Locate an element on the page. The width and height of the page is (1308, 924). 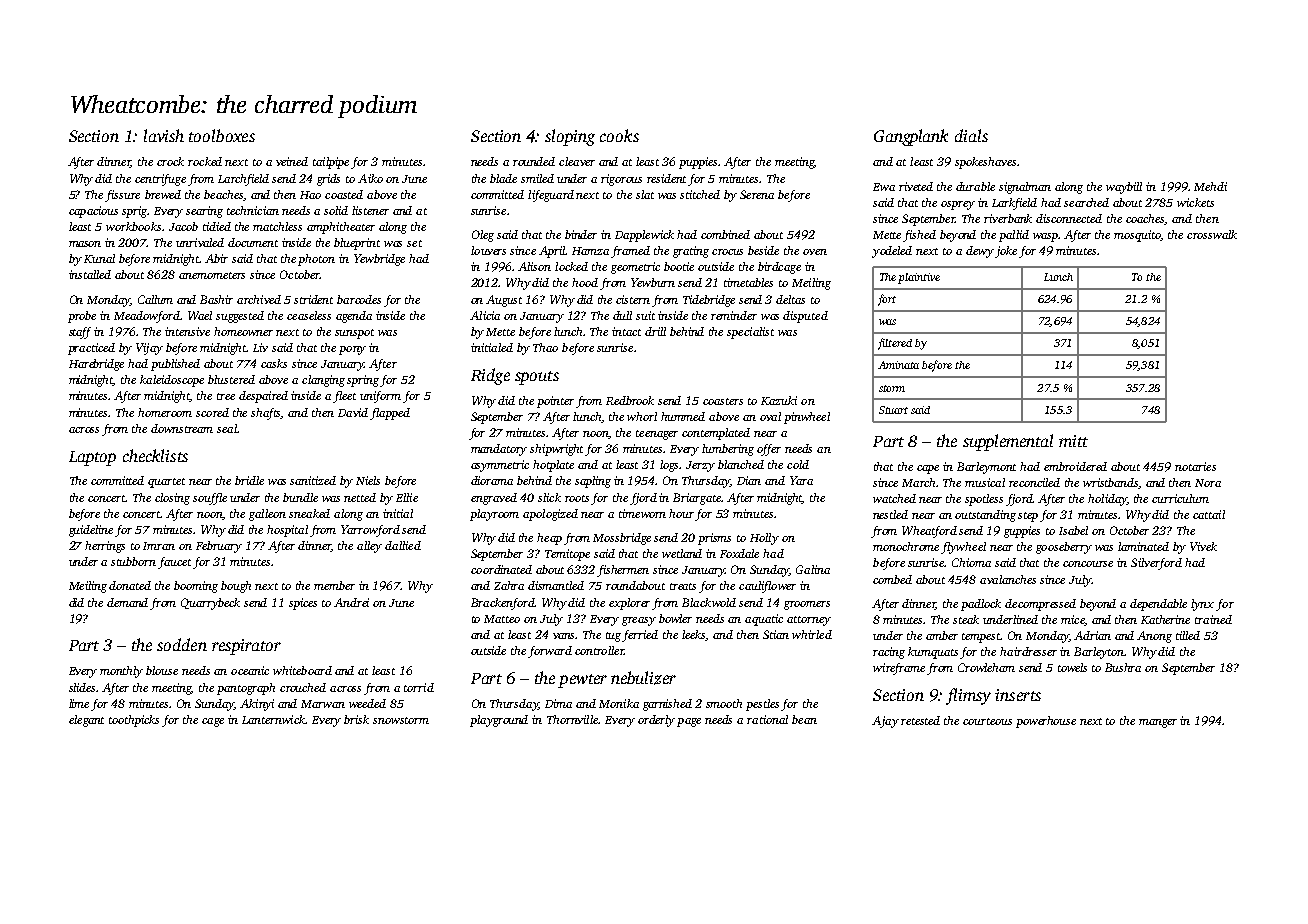
lynx is located at coordinates (1202, 605).
